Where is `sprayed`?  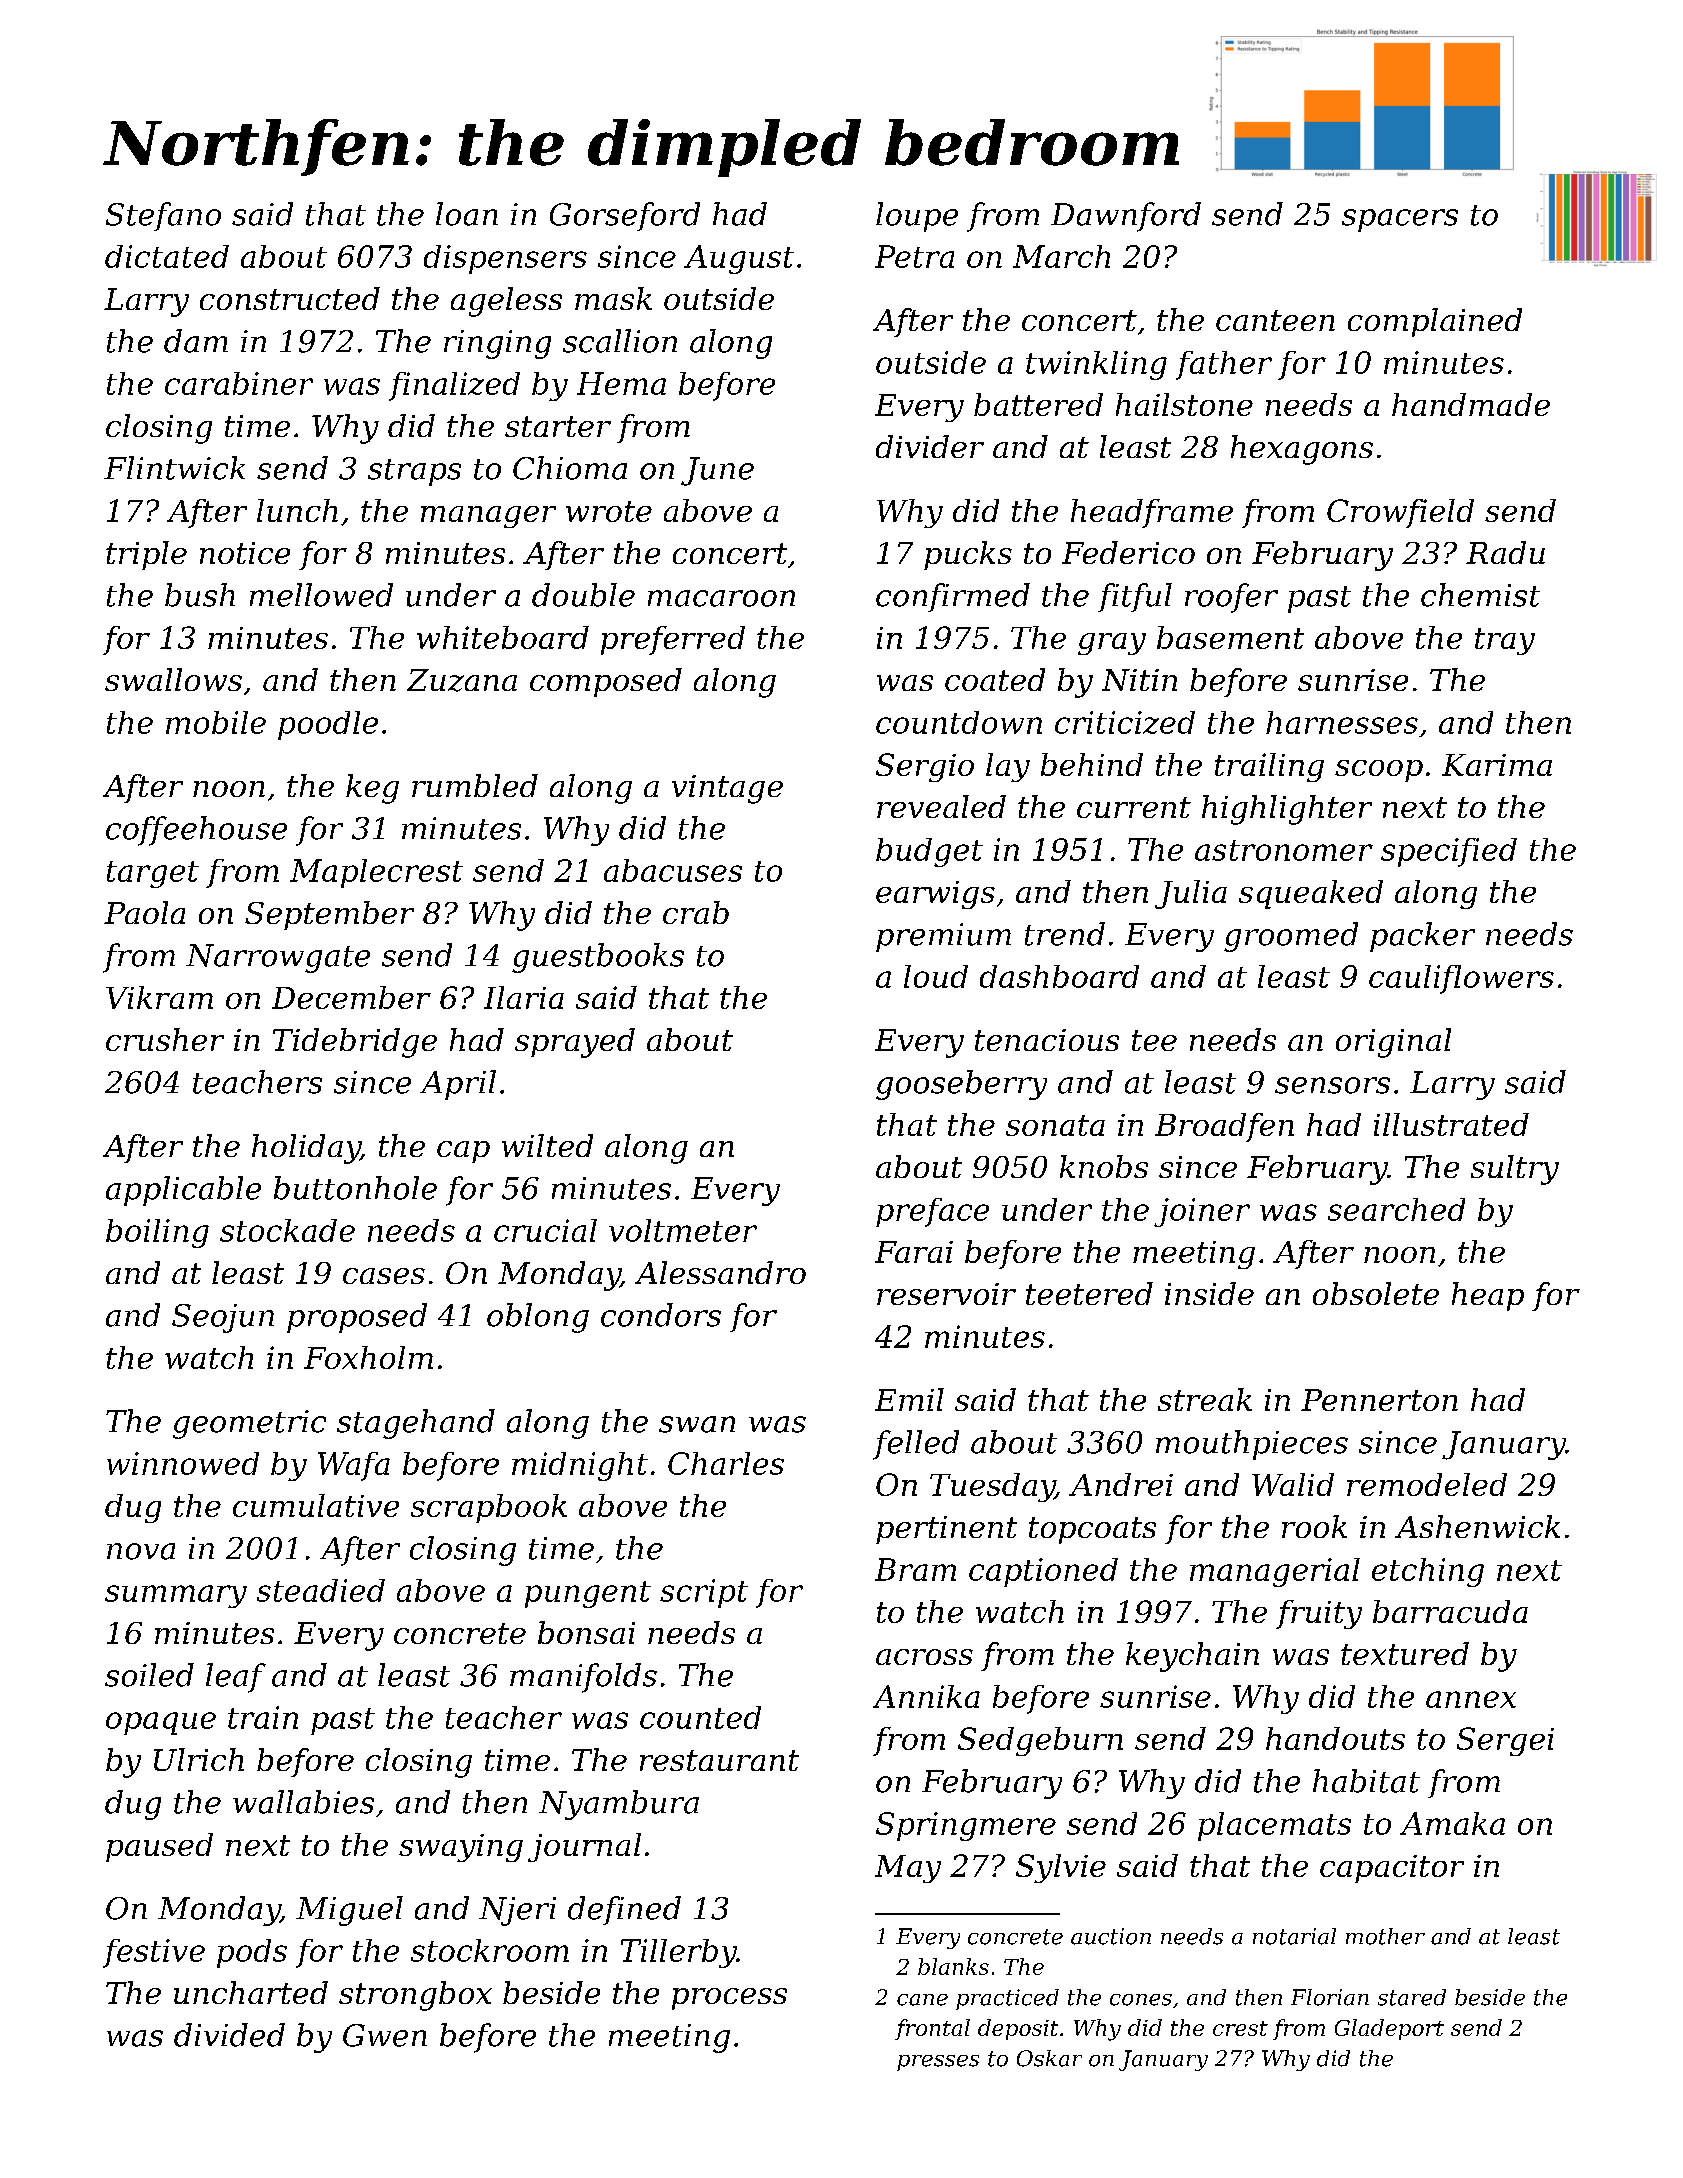
sprayed is located at coordinates (575, 1043).
